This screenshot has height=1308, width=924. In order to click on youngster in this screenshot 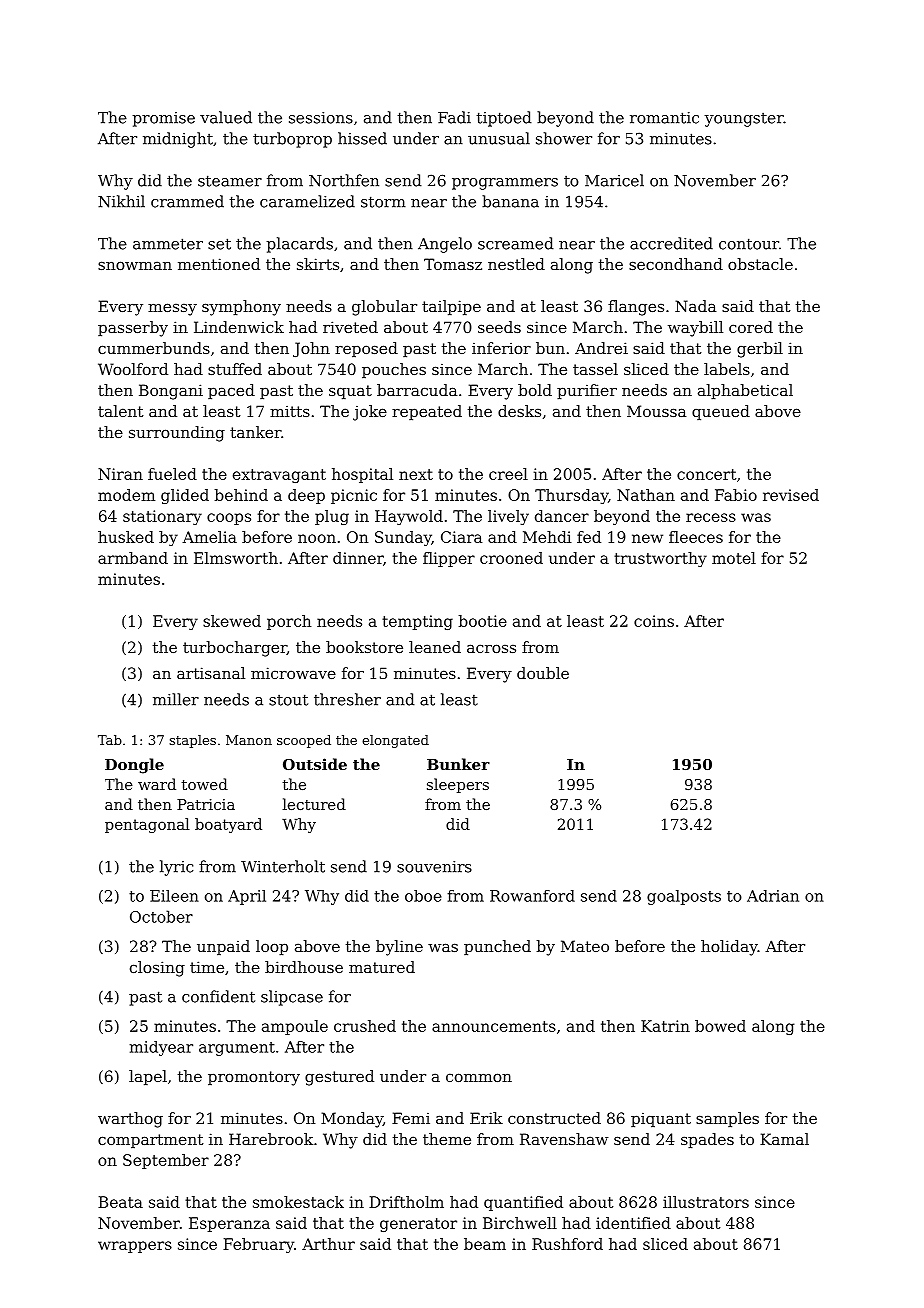, I will do `click(744, 119)`.
